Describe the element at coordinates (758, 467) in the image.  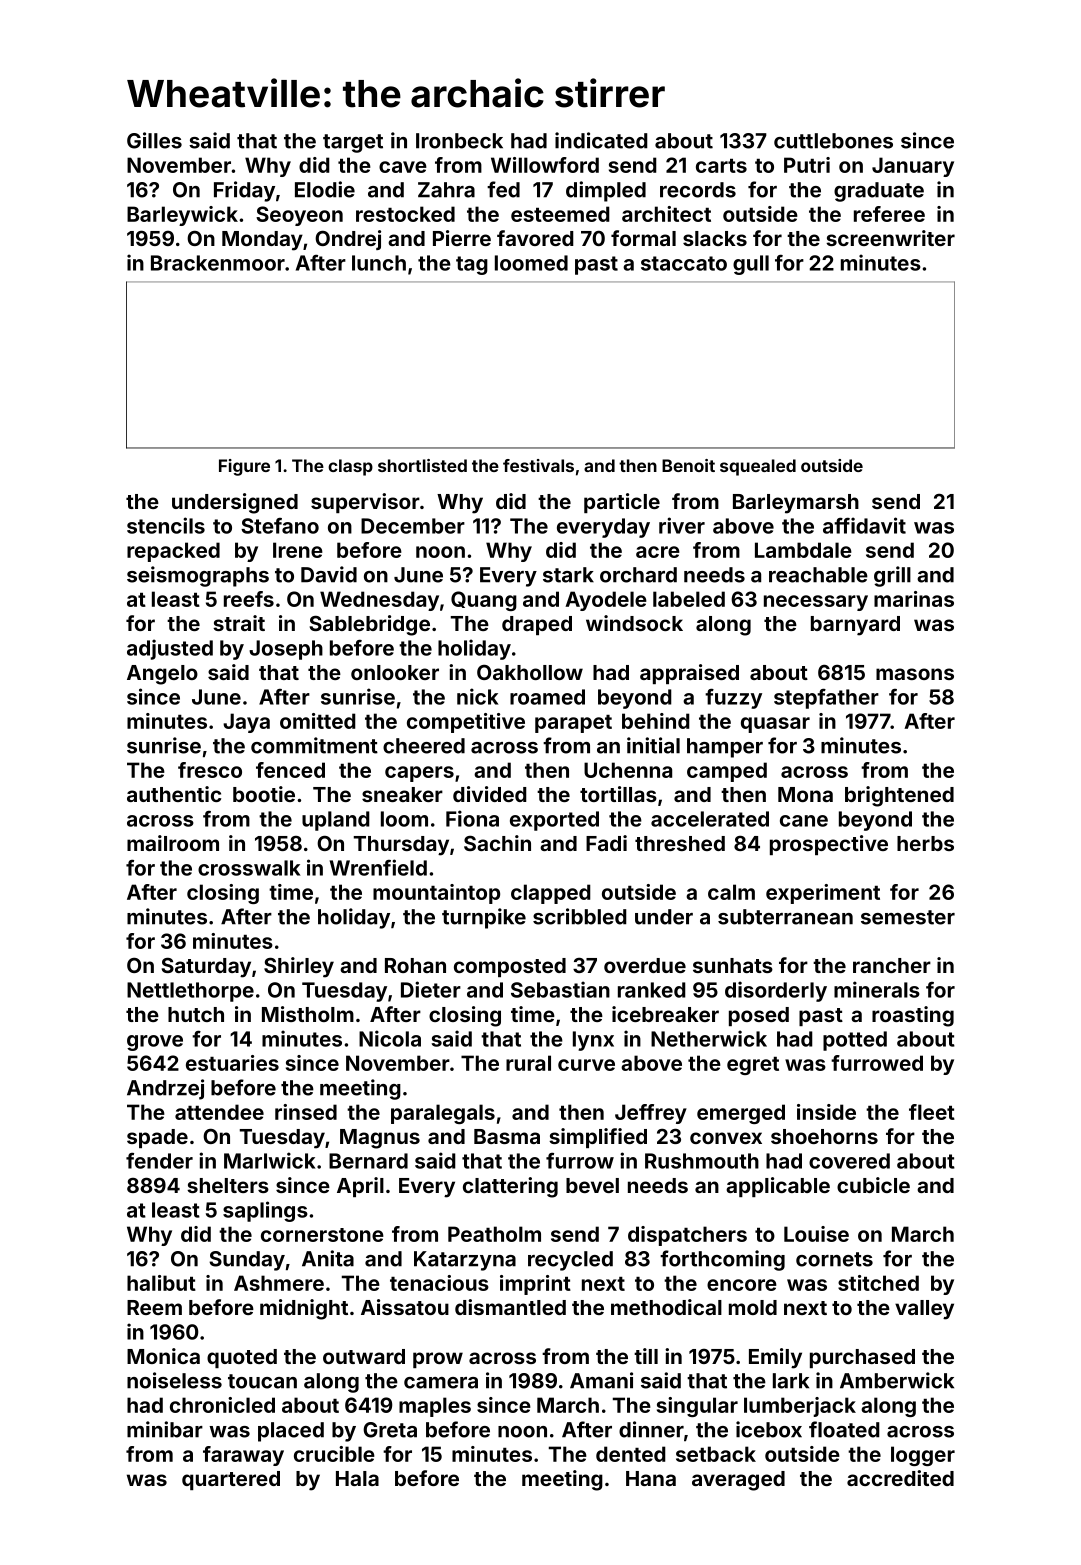
I see `squealed` at that location.
